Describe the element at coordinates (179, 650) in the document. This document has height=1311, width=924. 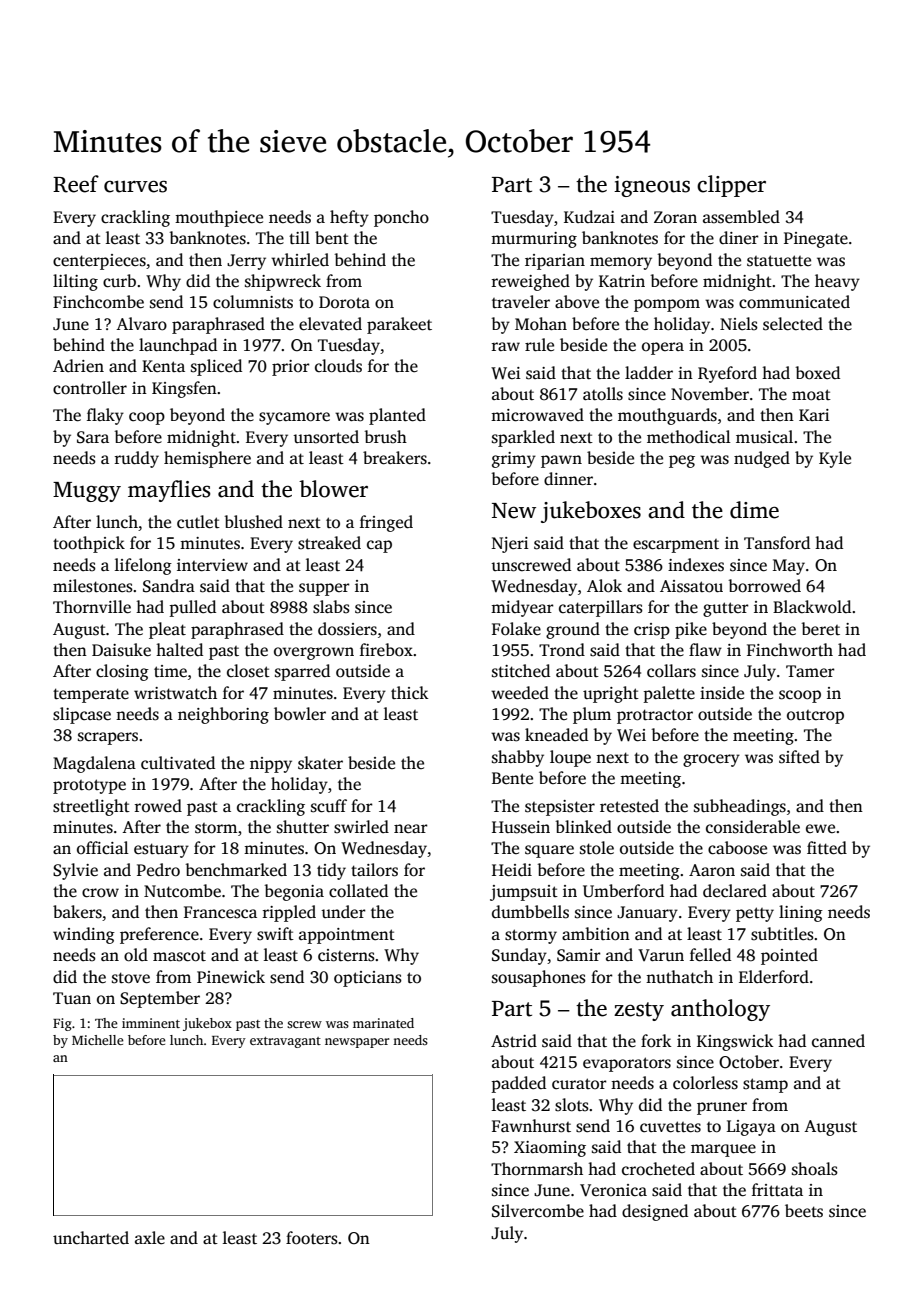
I see `halted` at that location.
